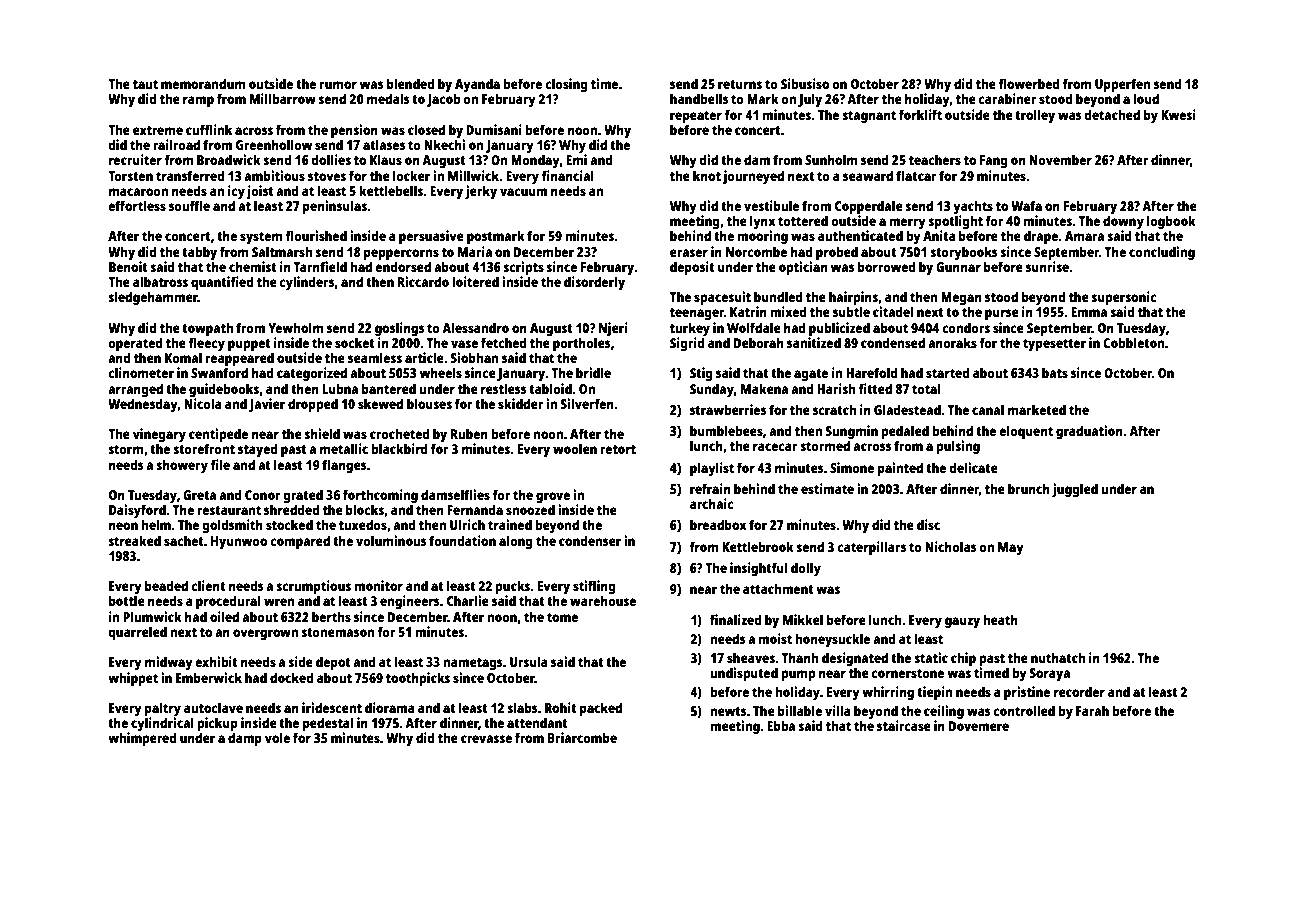 This screenshot has height=924, width=1308. What do you see at coordinates (582, 737) in the screenshot?
I see `Briarcombe` at bounding box center [582, 737].
